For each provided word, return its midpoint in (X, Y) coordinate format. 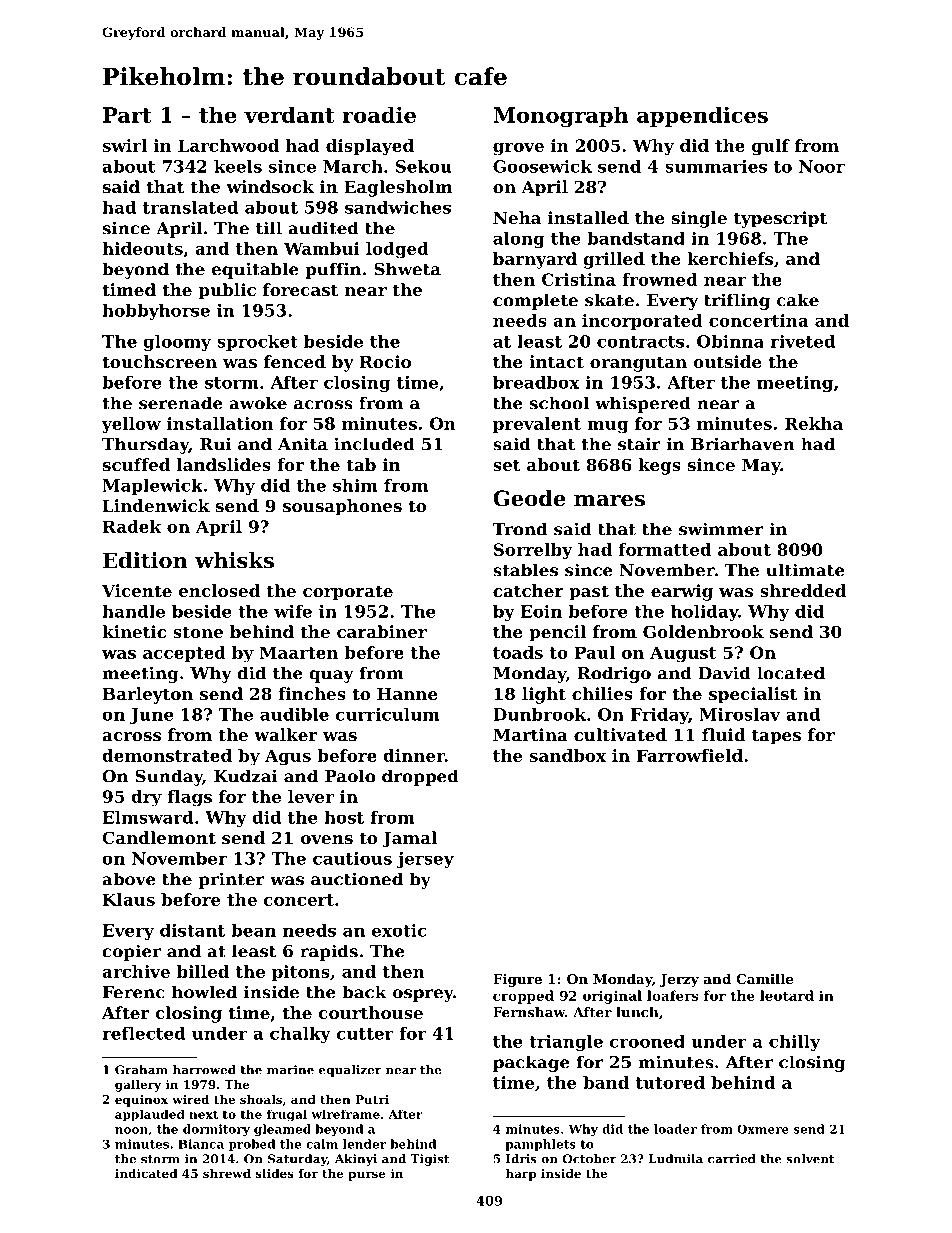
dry (146, 798)
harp (521, 1175)
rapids (329, 952)
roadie (379, 114)
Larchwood (228, 145)
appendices (702, 116)
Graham (141, 1070)
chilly (795, 1043)
